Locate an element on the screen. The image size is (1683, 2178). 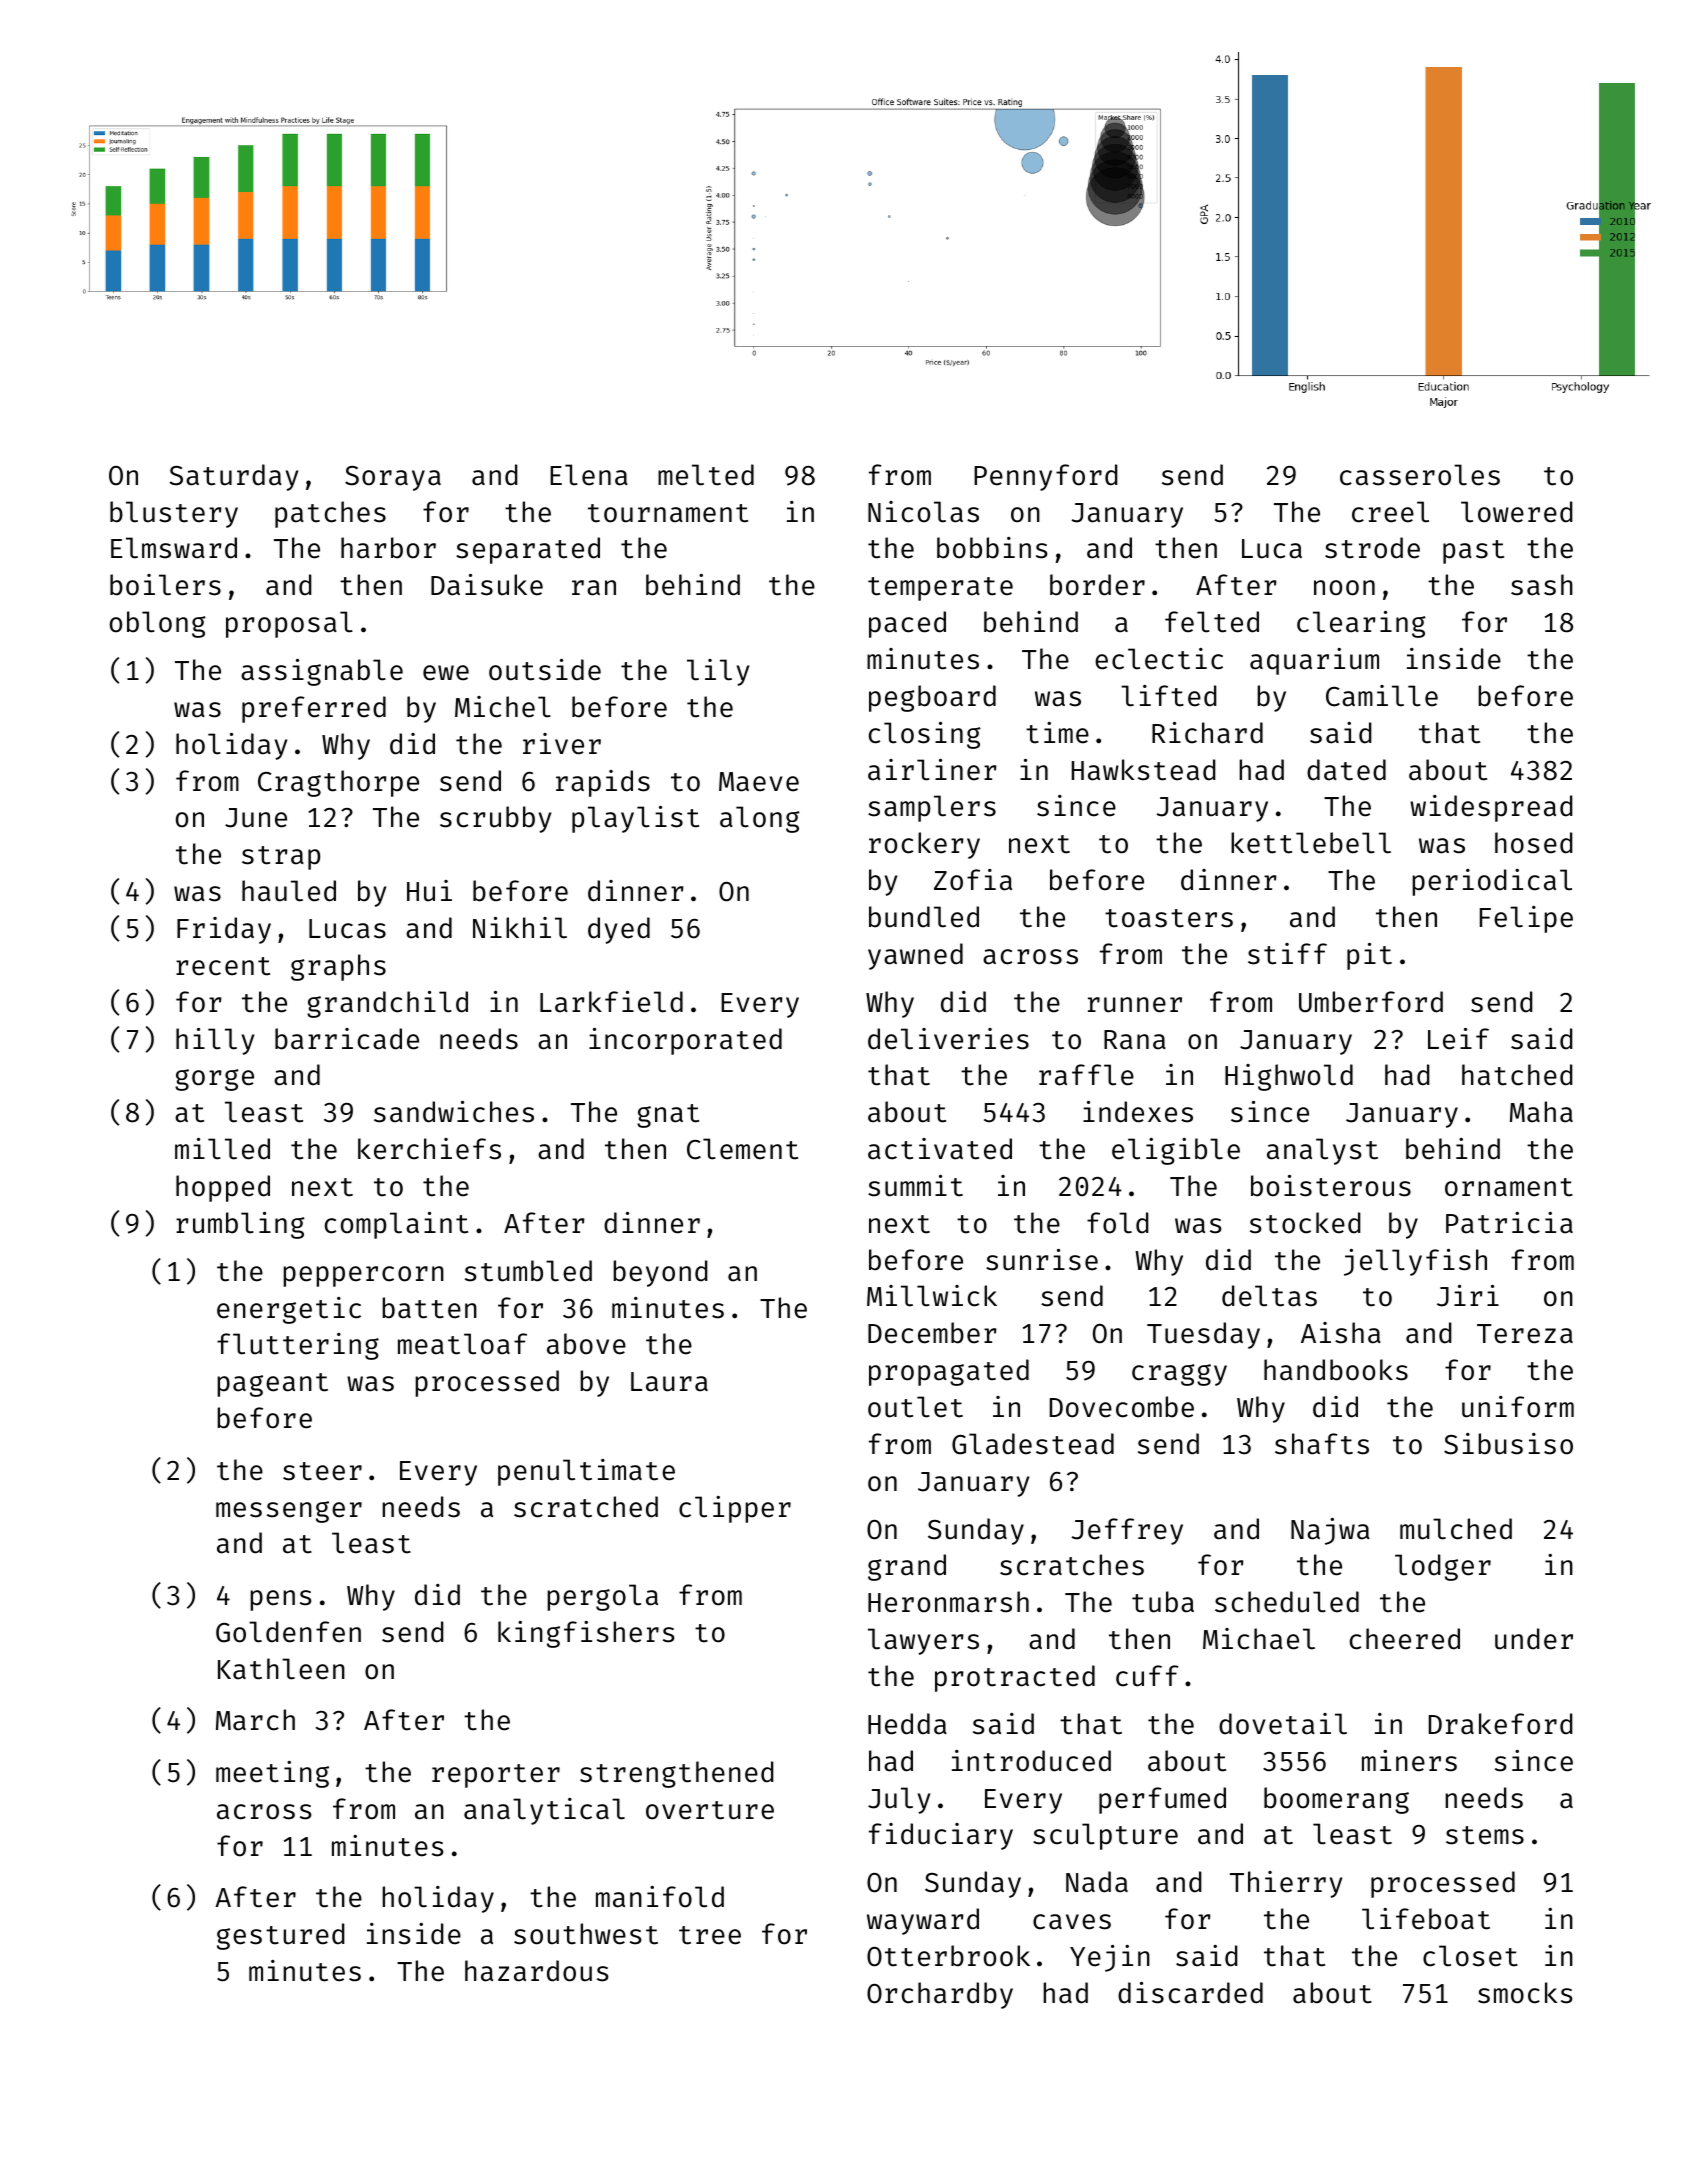
messenger is located at coordinates (289, 1512).
